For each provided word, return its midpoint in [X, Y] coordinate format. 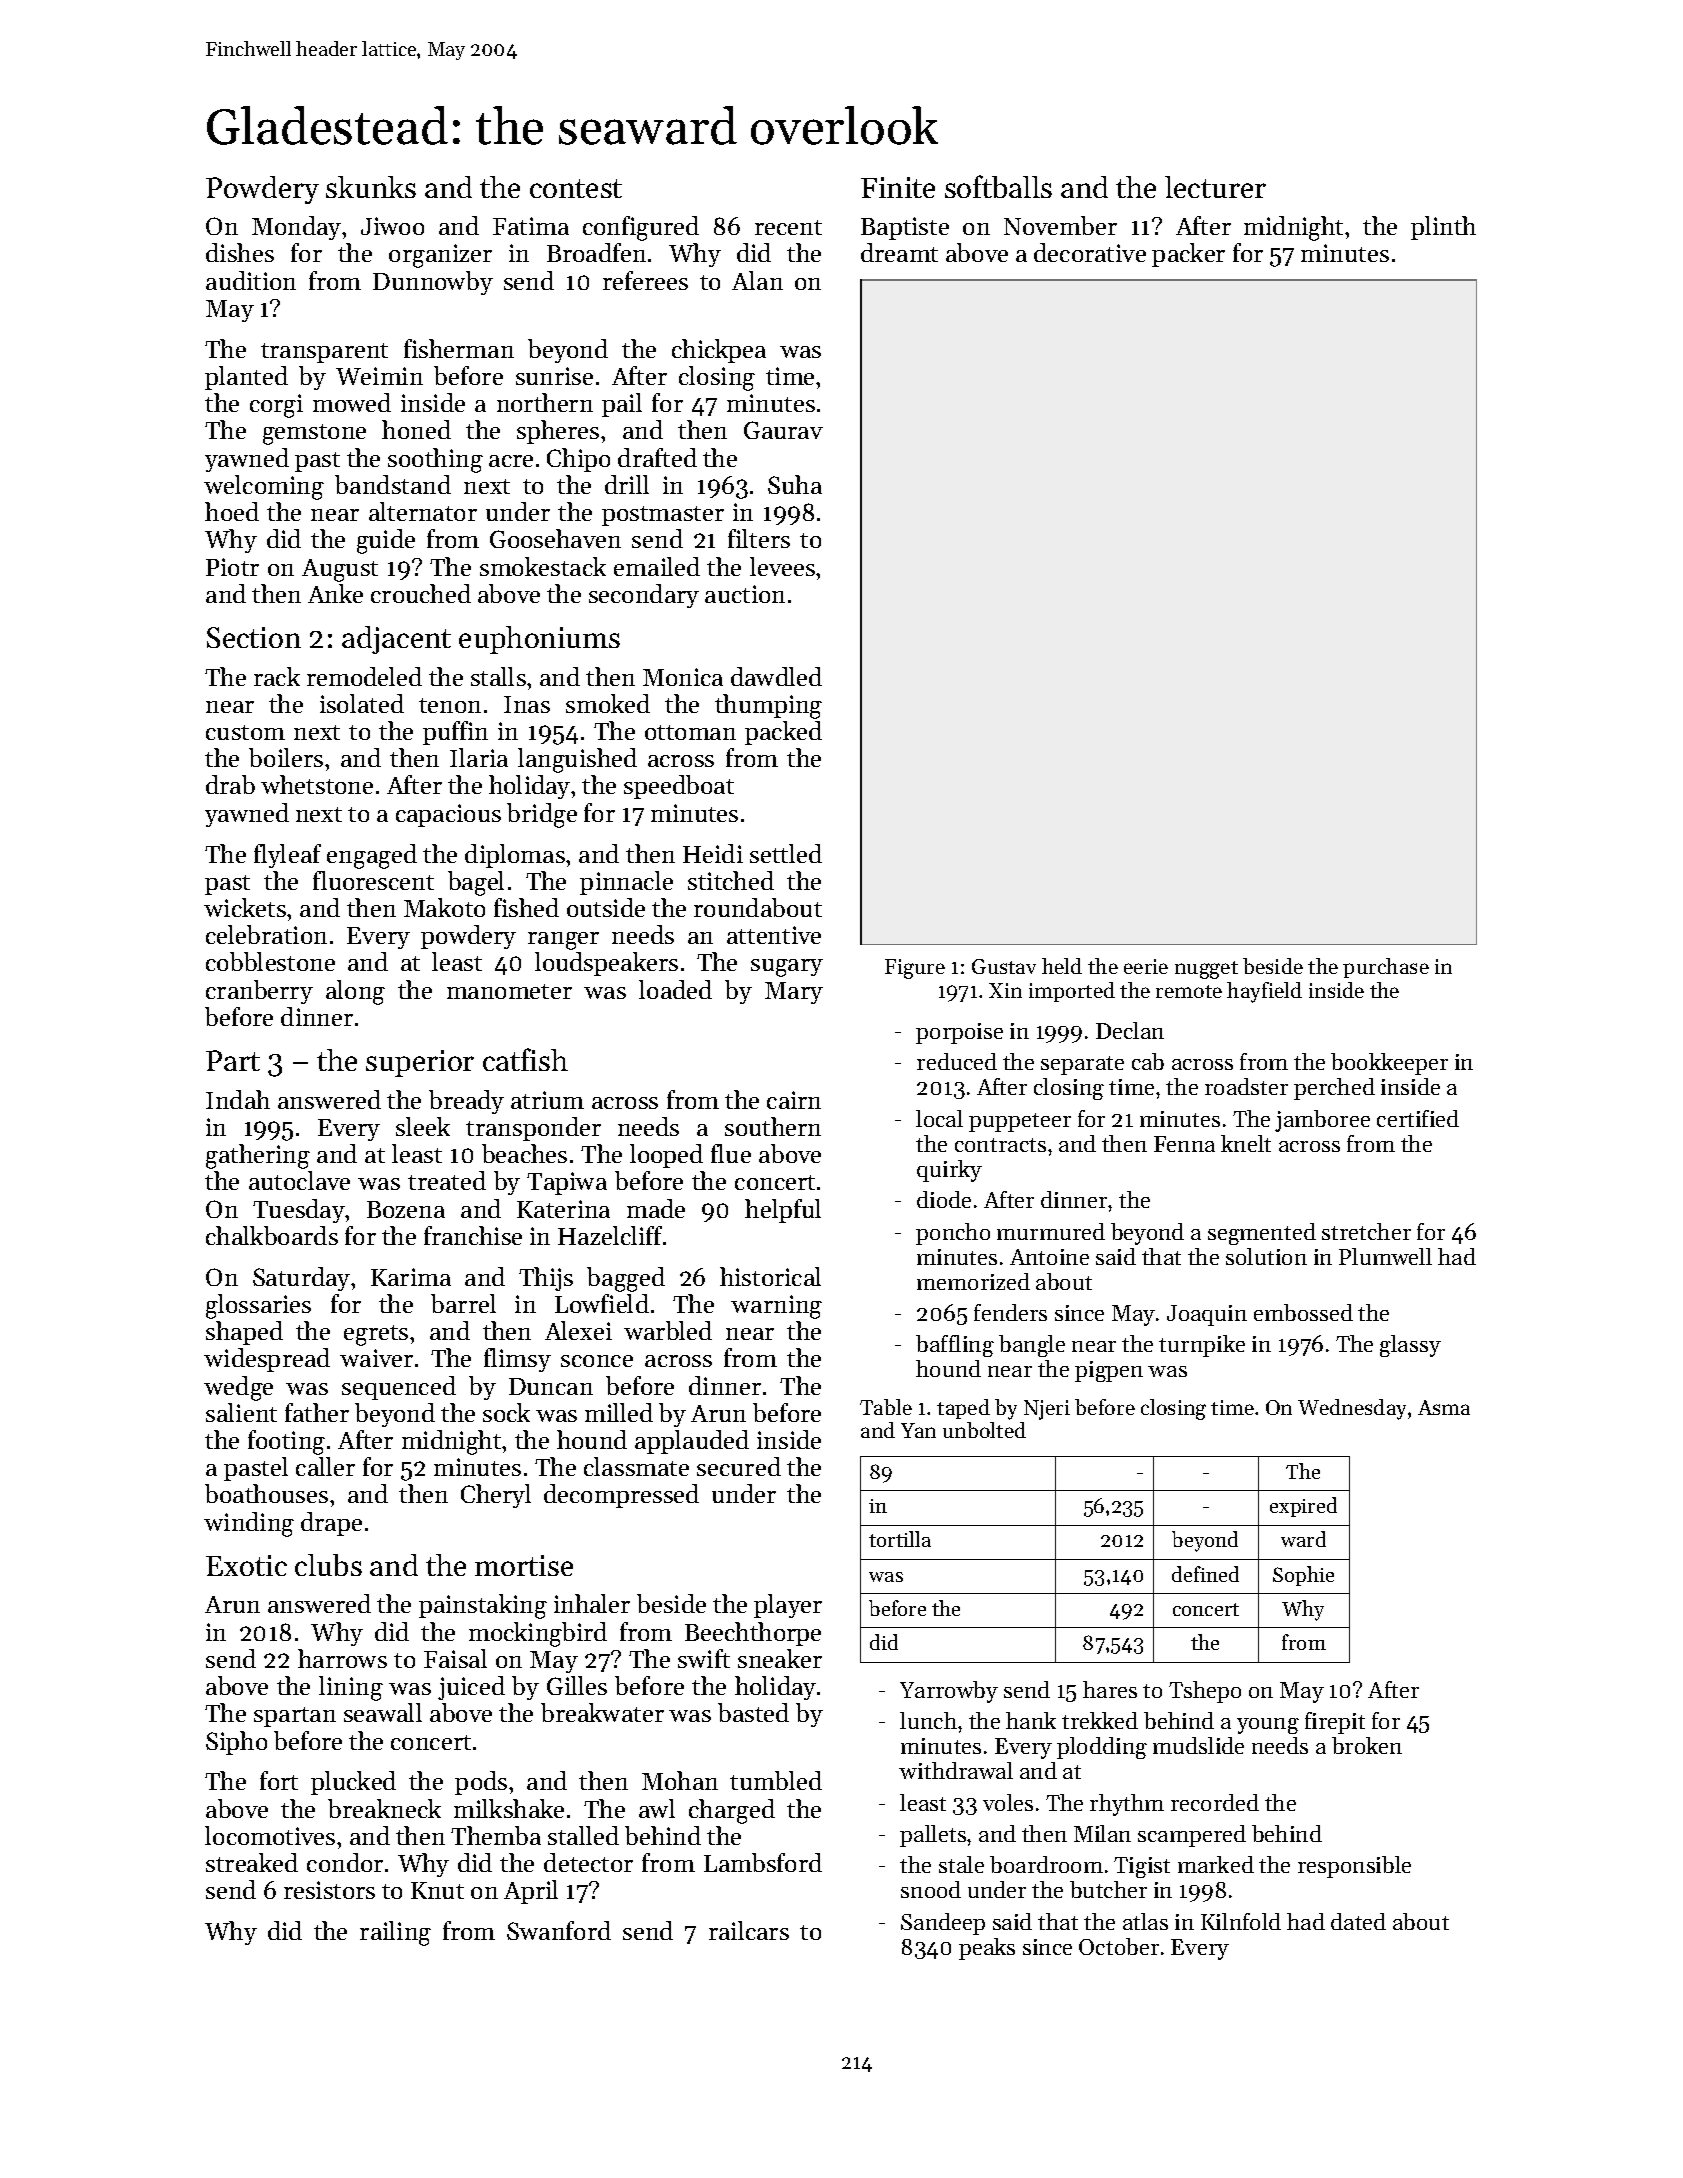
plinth [1443, 228]
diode [944, 1199]
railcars [749, 1930]
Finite [898, 187]
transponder [533, 1129]
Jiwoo [392, 226]
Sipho [236, 1743]
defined [1205, 1574]
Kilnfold [1241, 1921]
